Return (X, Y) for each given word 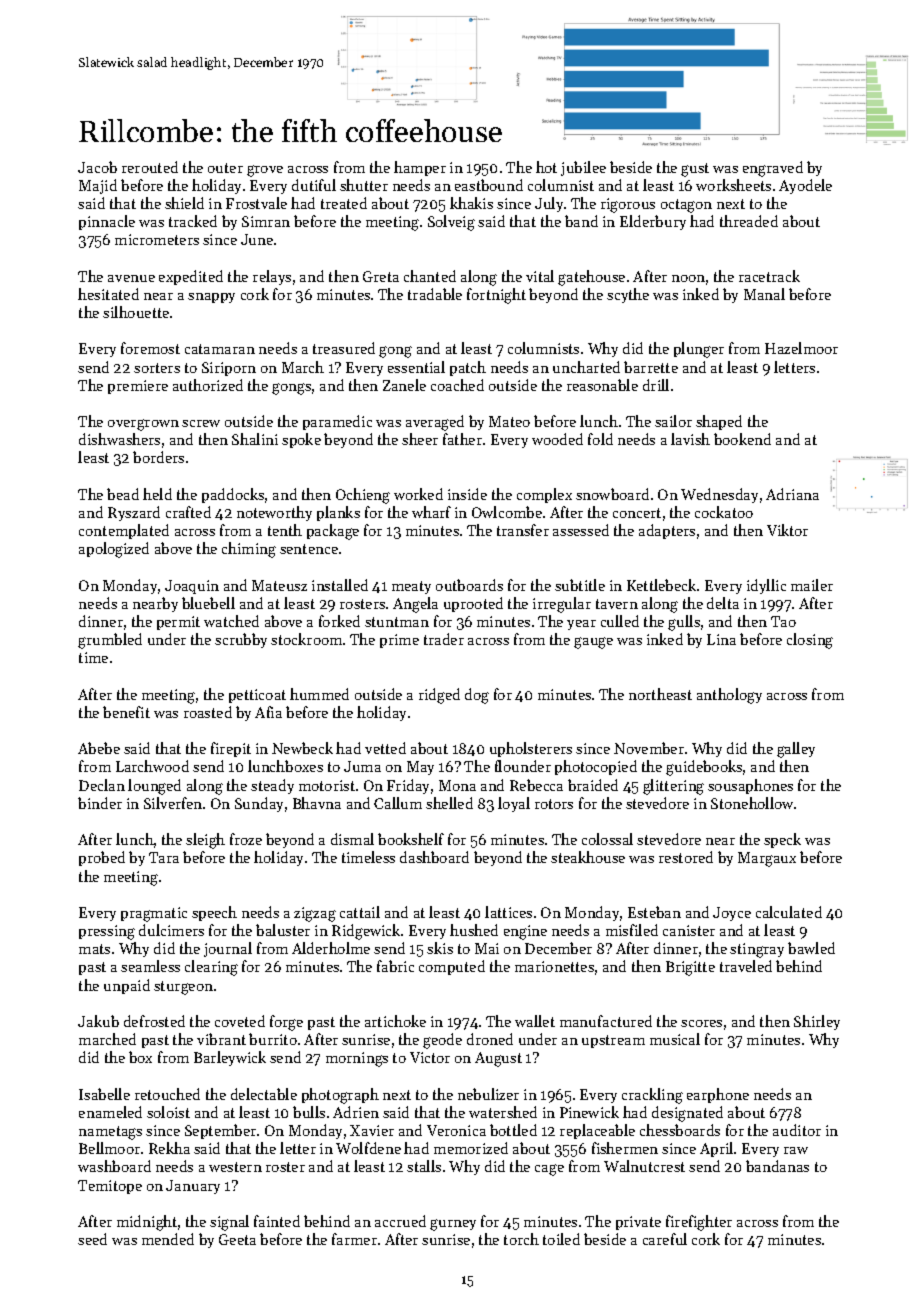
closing (810, 641)
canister (689, 930)
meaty (411, 587)
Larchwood (152, 766)
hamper (420, 168)
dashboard (434, 857)
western (235, 1167)
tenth (285, 530)
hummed (319, 694)
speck (782, 840)
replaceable (597, 1131)
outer (225, 168)
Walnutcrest (644, 1166)
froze (246, 839)
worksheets (733, 185)
